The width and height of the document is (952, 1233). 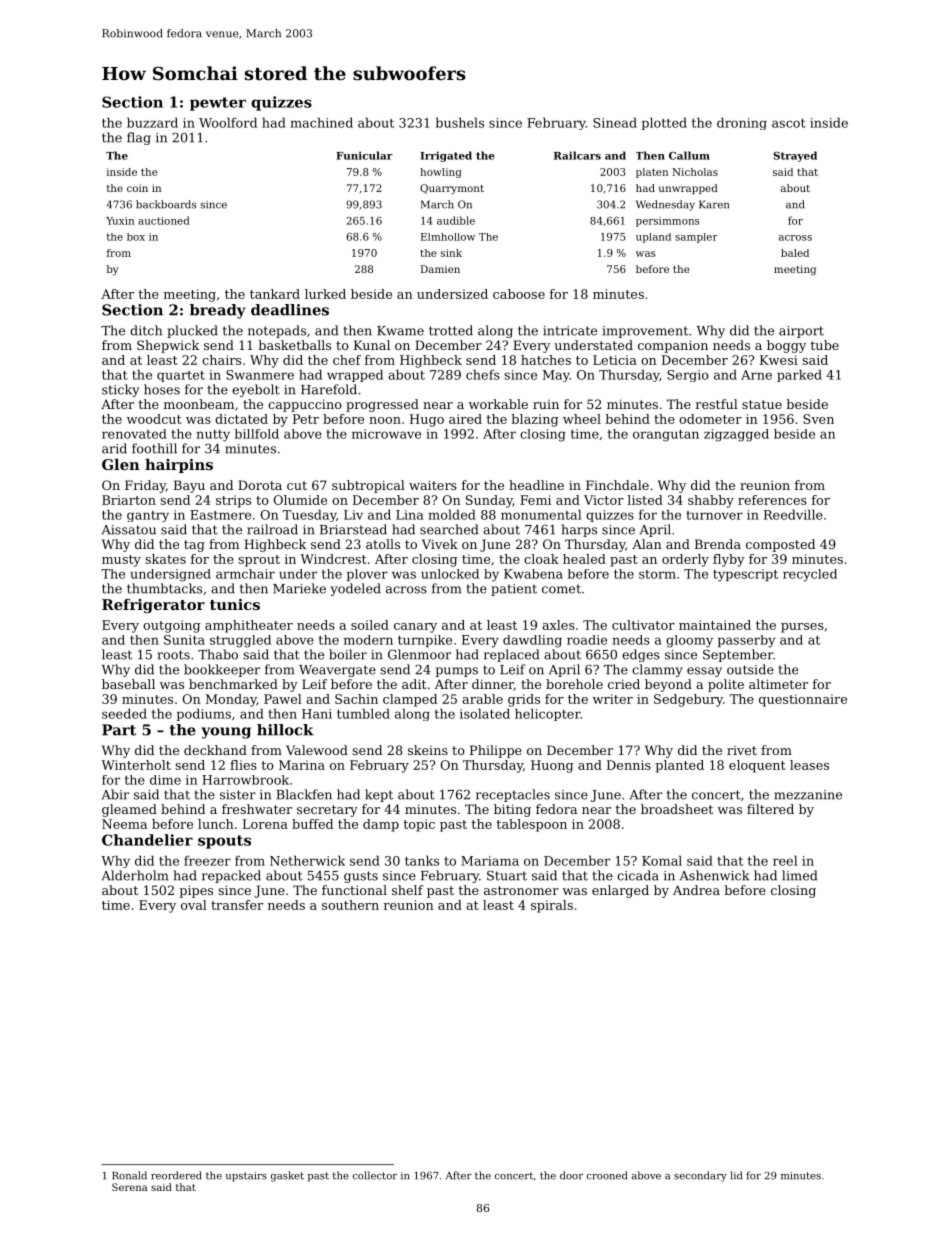 What do you see at coordinates (736, 1175) in the document?
I see `lid` at bounding box center [736, 1175].
